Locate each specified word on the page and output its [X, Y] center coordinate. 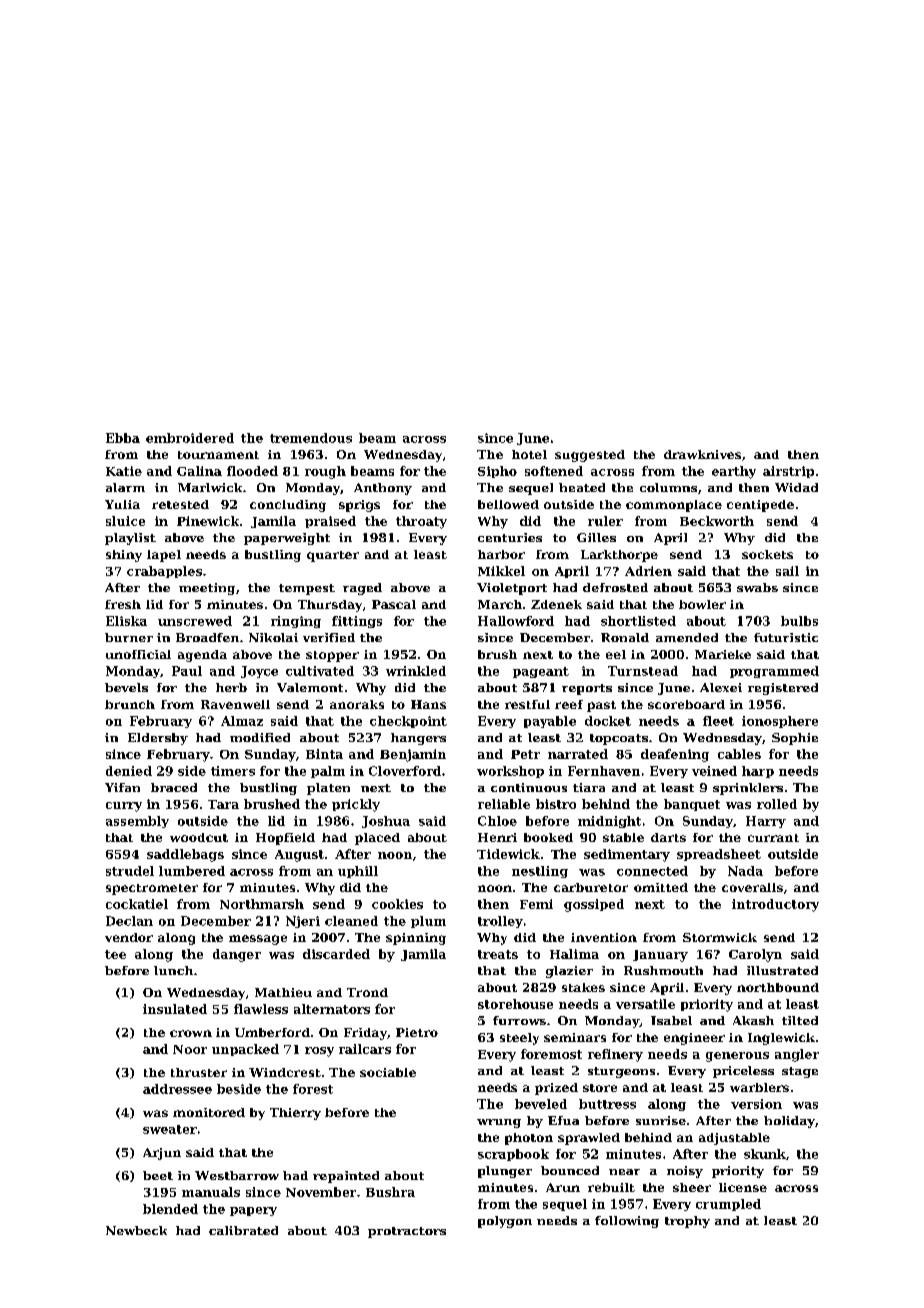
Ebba [123, 438]
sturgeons [621, 1072]
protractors [407, 1232]
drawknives [702, 454]
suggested [590, 456]
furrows [519, 1020]
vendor [129, 937]
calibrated [243, 1230]
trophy [687, 1222]
